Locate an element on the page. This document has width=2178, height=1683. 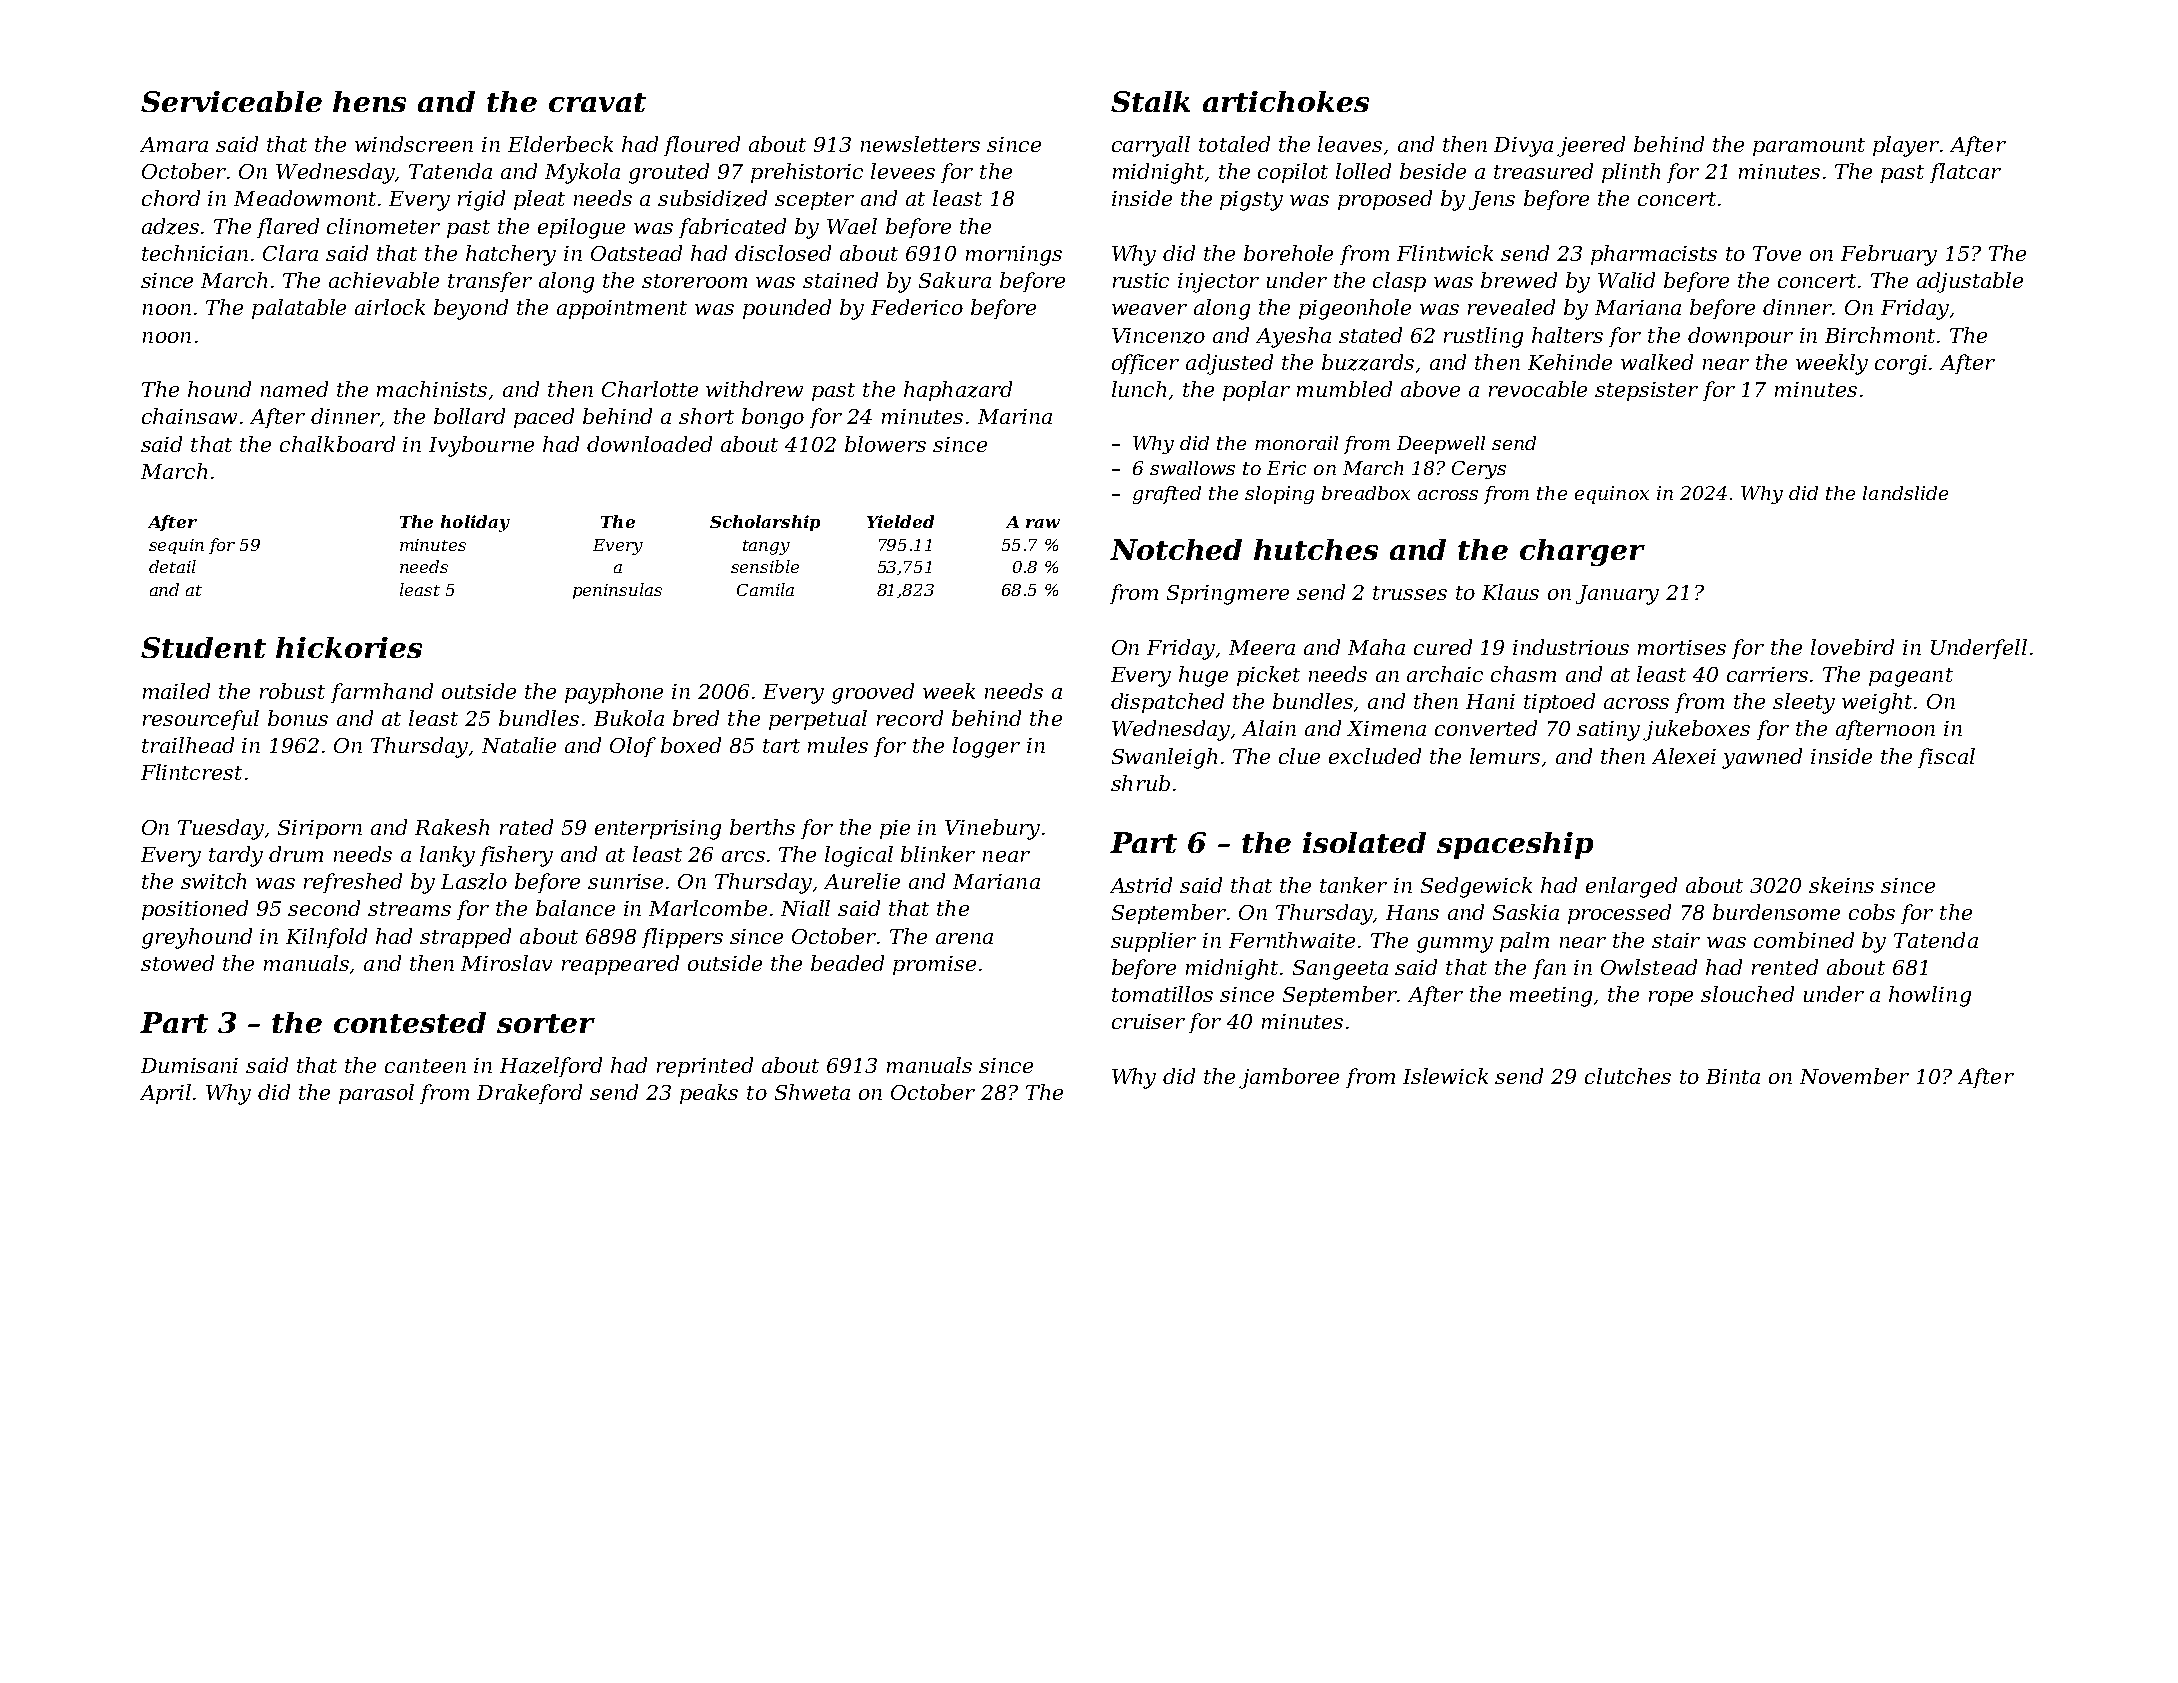
stepsister is located at coordinates (1646, 391).
